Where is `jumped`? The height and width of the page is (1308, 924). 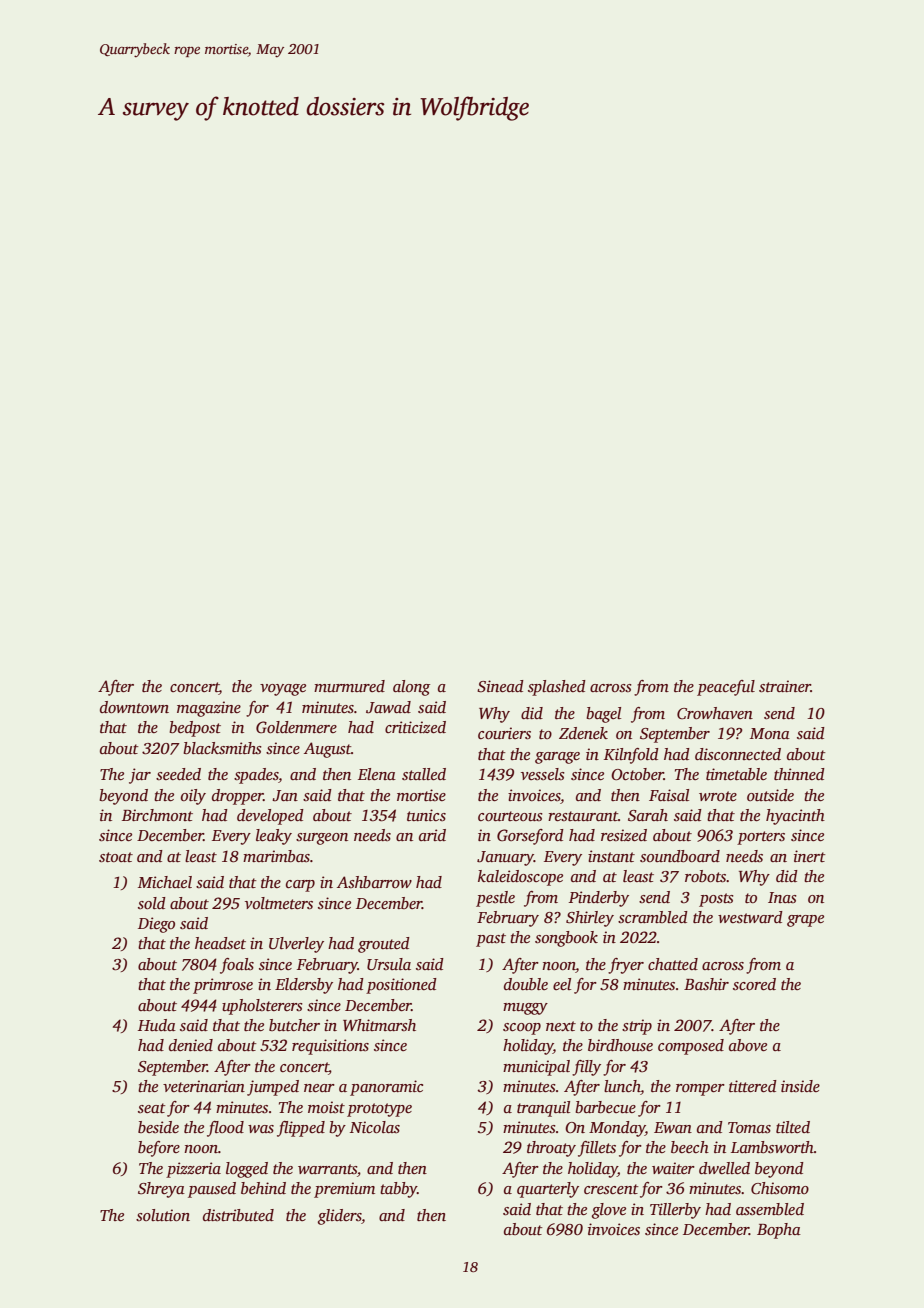
jumped is located at coordinates (273, 1088).
